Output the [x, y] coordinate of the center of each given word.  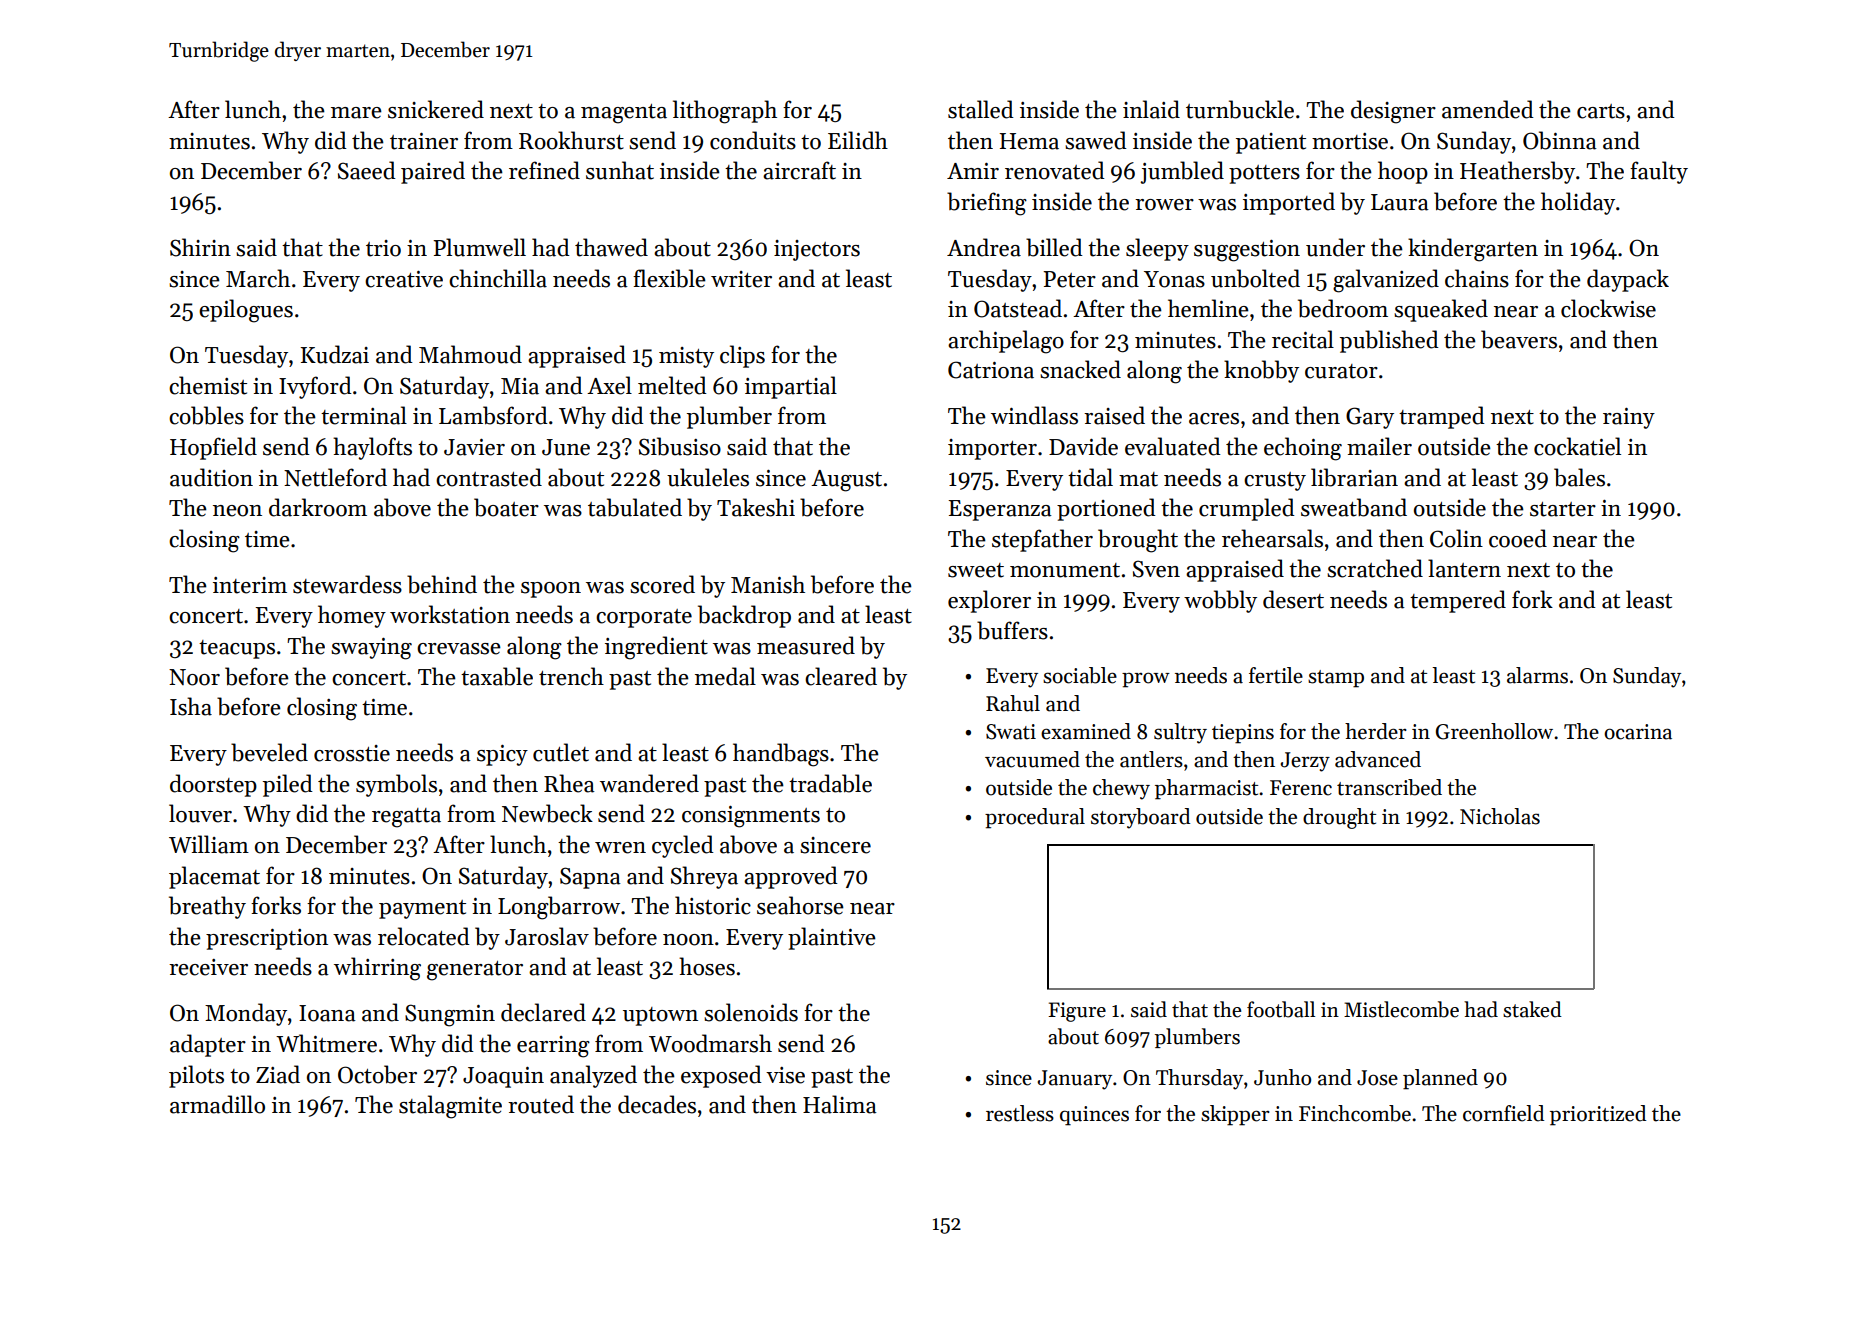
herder [1376, 731]
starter [1563, 509]
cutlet [561, 752]
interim [250, 585]
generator [475, 971]
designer [1393, 112]
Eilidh [858, 140]
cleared [841, 676]
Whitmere [326, 1043]
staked [1532, 1009]
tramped [1442, 417]
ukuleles [708, 477]
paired [433, 172]
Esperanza [1000, 510]
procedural [1035, 818]
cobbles [206, 415]
